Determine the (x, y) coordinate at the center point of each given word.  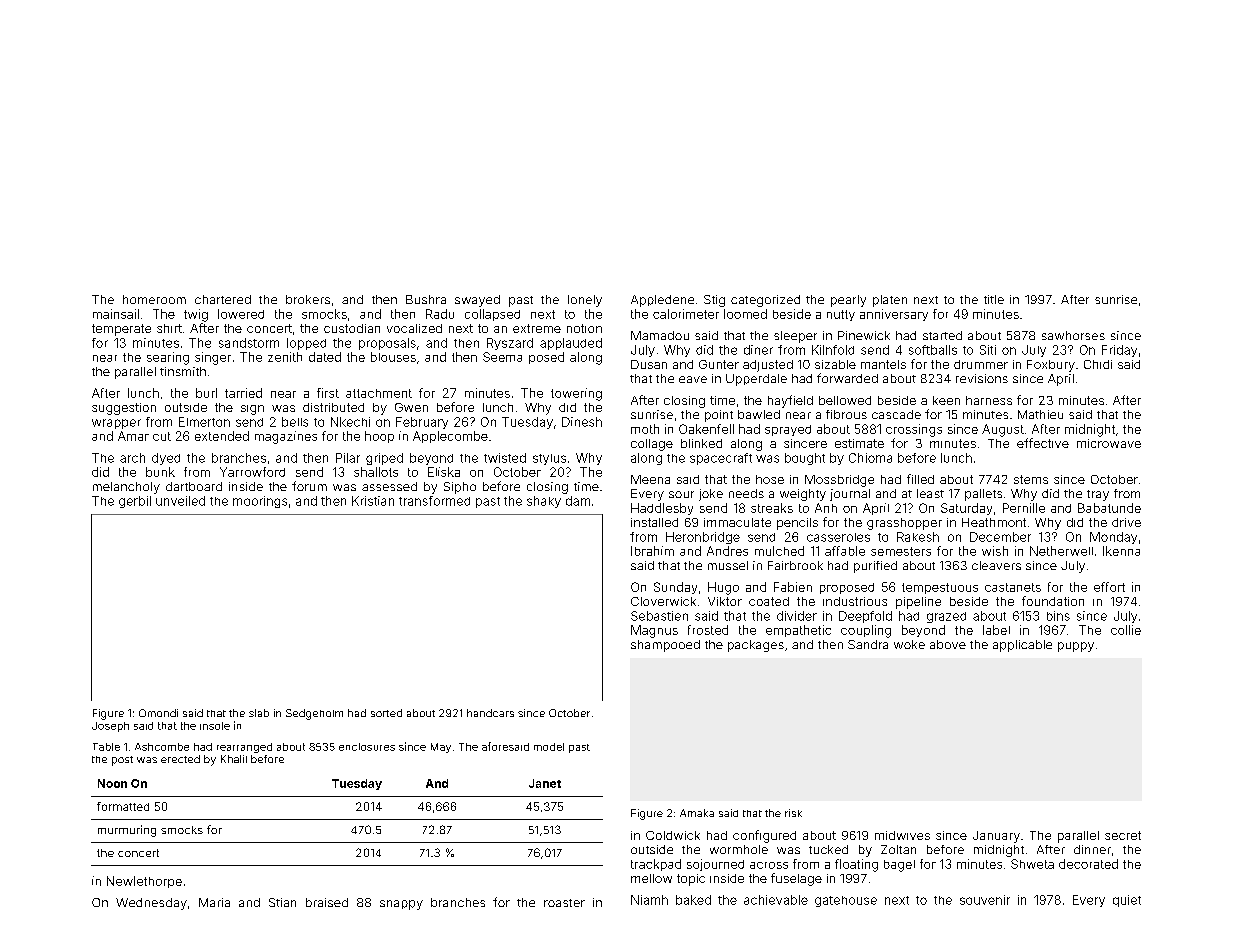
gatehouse (846, 901)
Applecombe (450, 437)
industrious (855, 601)
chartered (223, 299)
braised (327, 902)
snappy (401, 905)
